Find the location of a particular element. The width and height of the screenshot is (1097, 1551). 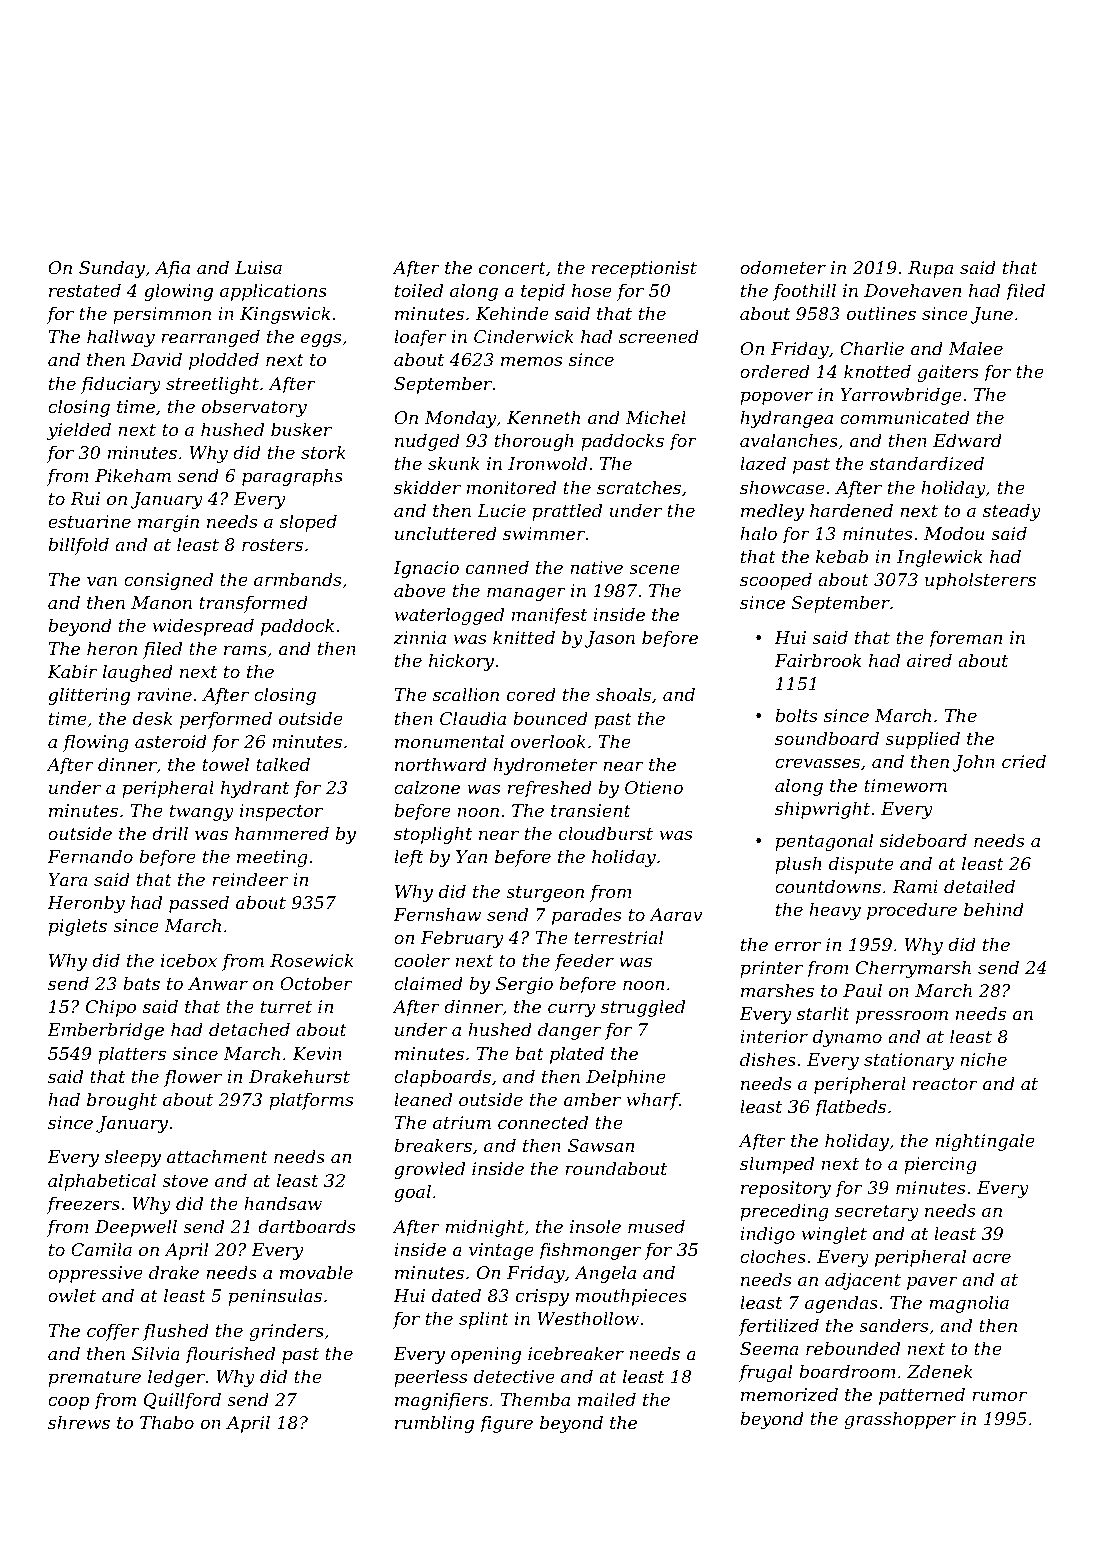

shrews is located at coordinates (79, 1422).
